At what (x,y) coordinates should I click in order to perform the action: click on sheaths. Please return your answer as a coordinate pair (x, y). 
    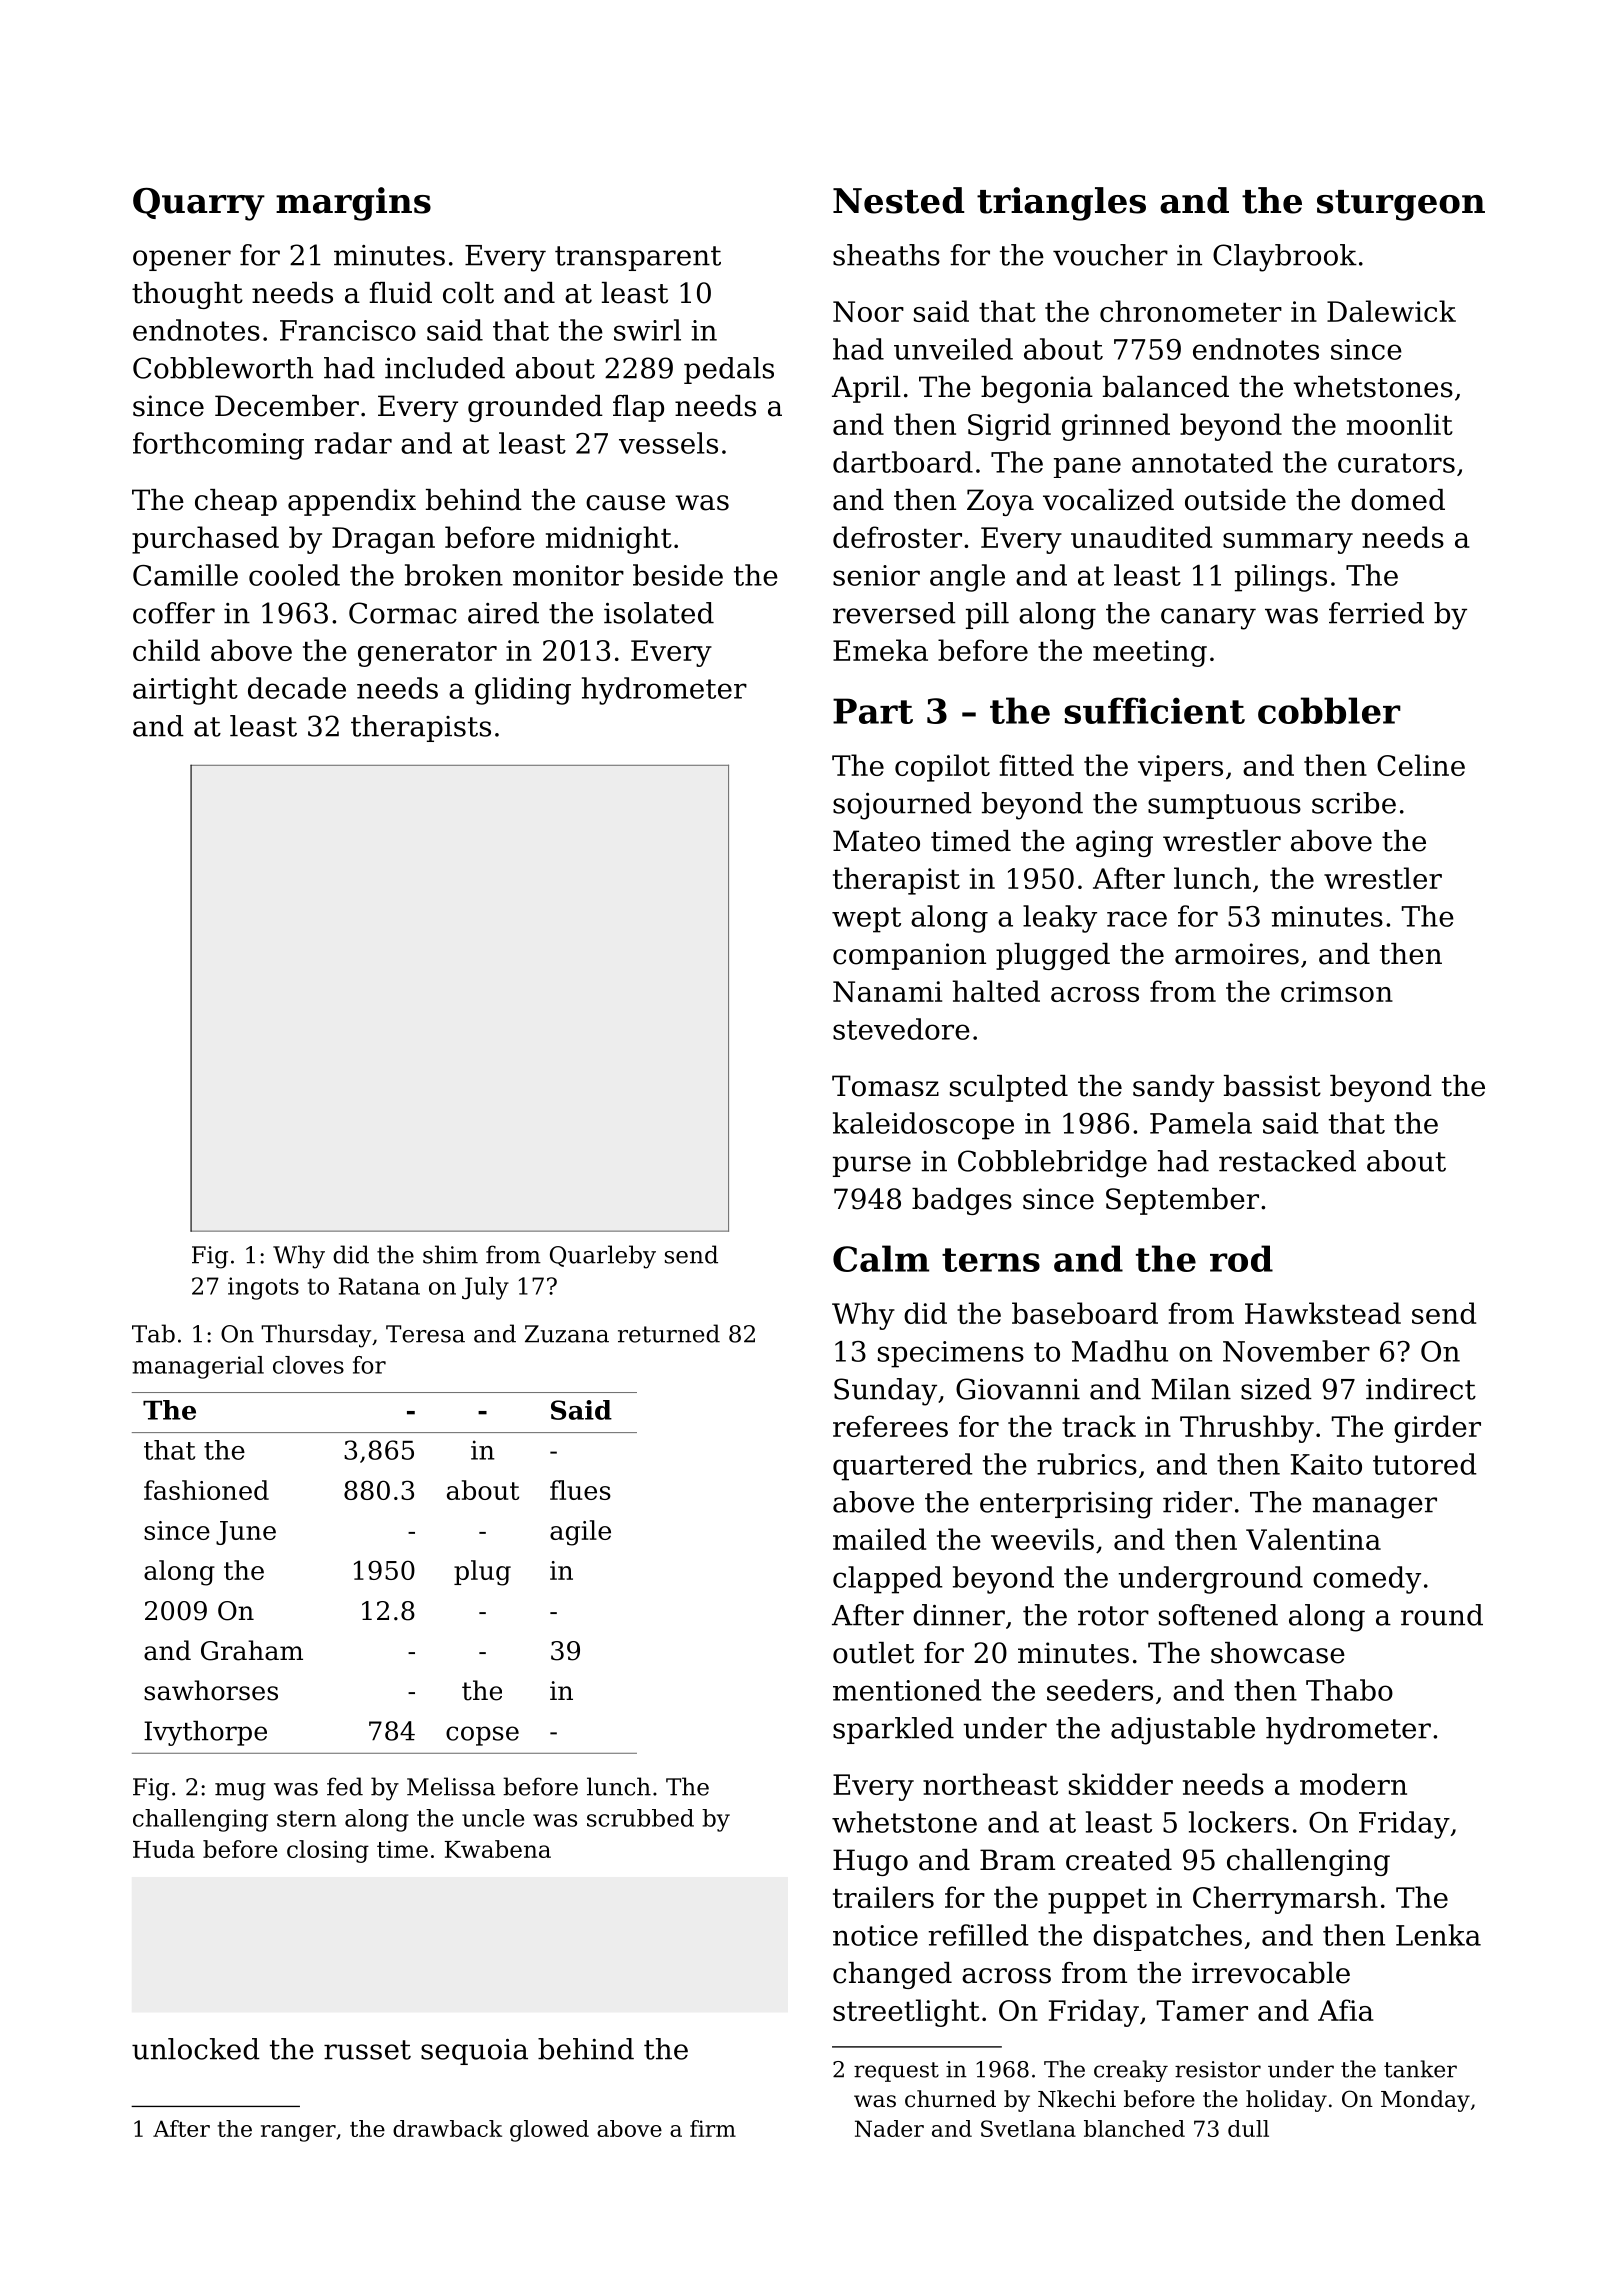
    Looking at the image, I should click on (886, 255).
